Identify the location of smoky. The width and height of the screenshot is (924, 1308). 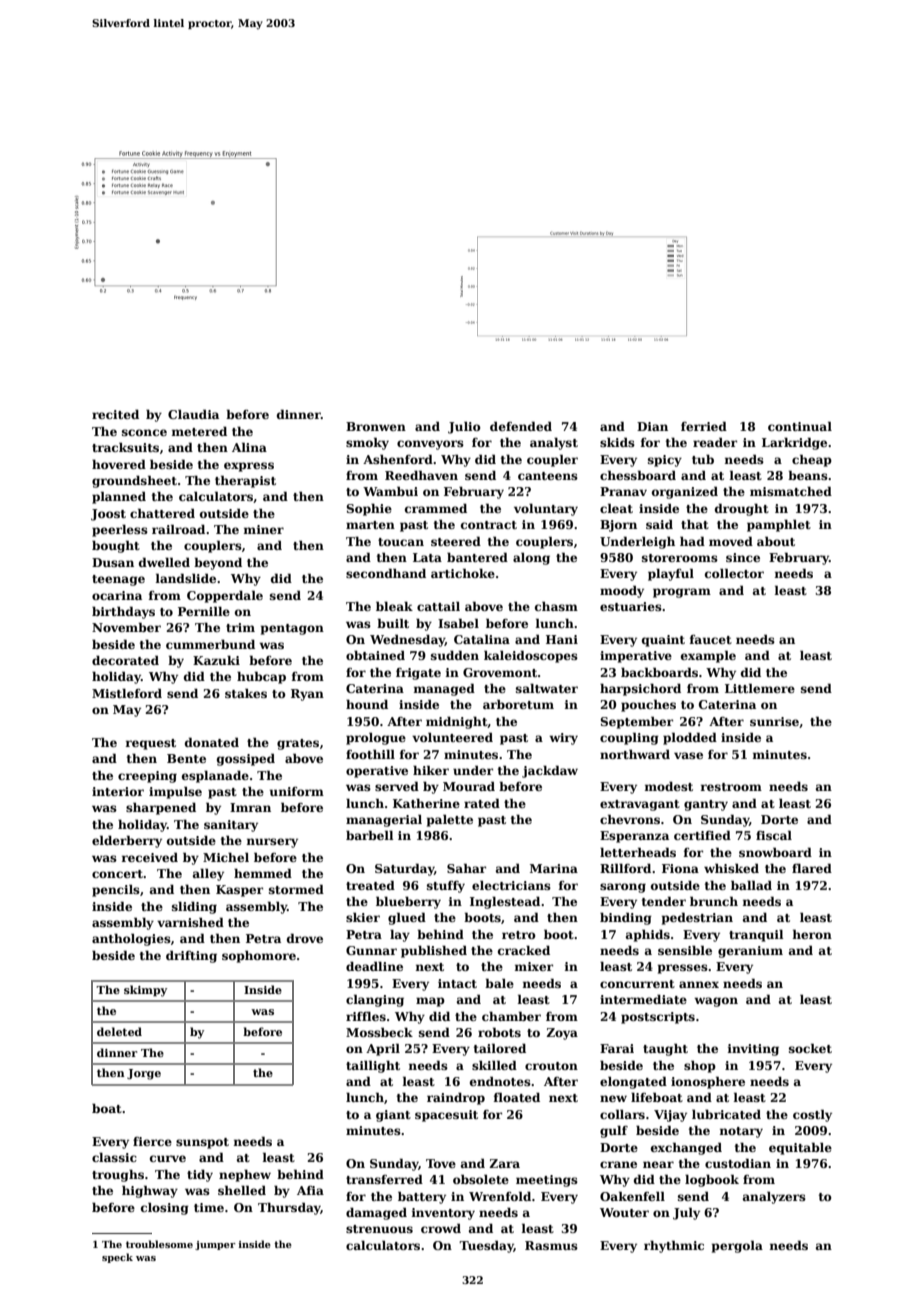
(367, 443).
